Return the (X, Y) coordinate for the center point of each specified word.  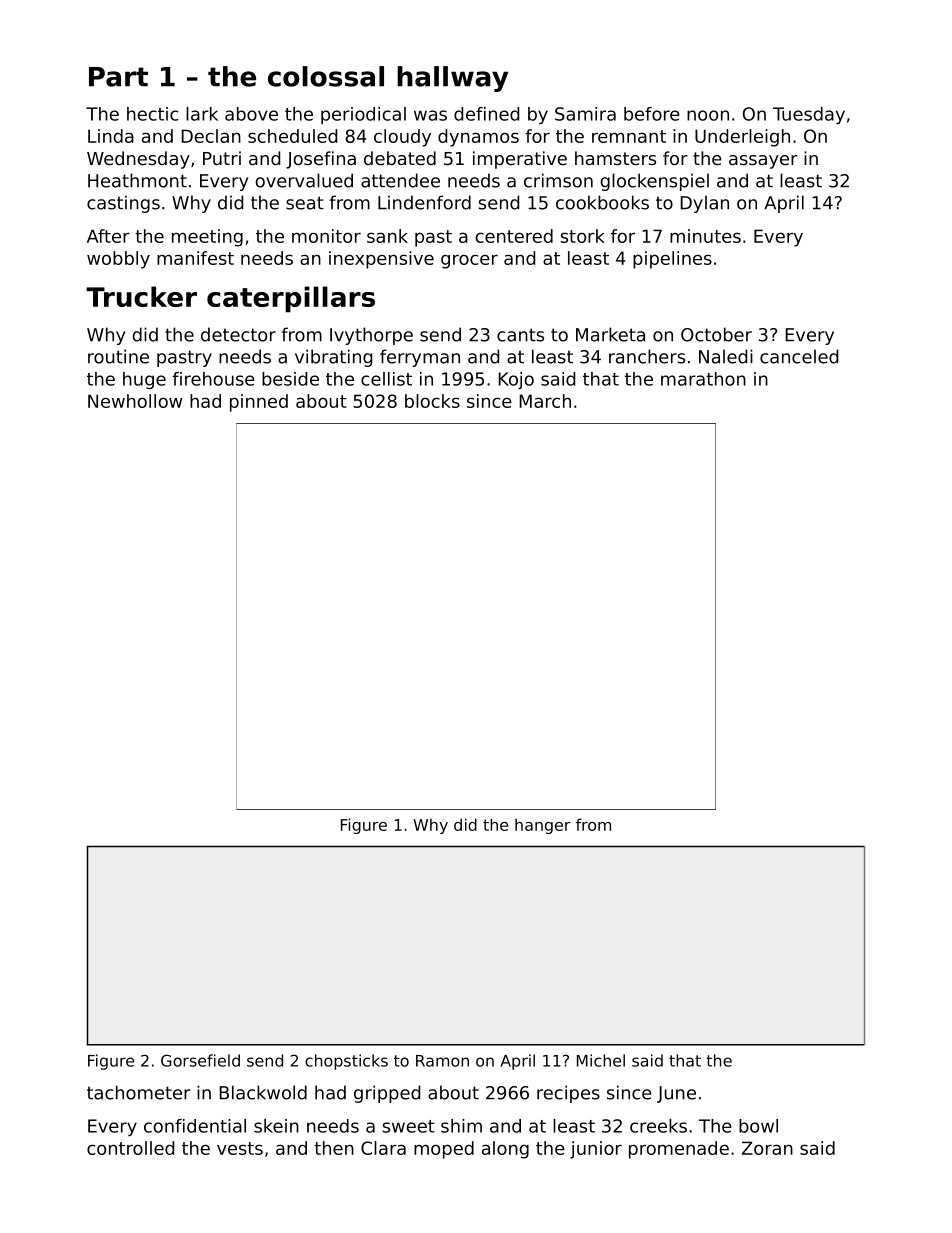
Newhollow (135, 401)
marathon (703, 379)
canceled (799, 356)
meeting (207, 238)
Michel (601, 1060)
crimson (558, 180)
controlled (130, 1148)
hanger (543, 826)
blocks (432, 401)
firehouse (213, 379)
